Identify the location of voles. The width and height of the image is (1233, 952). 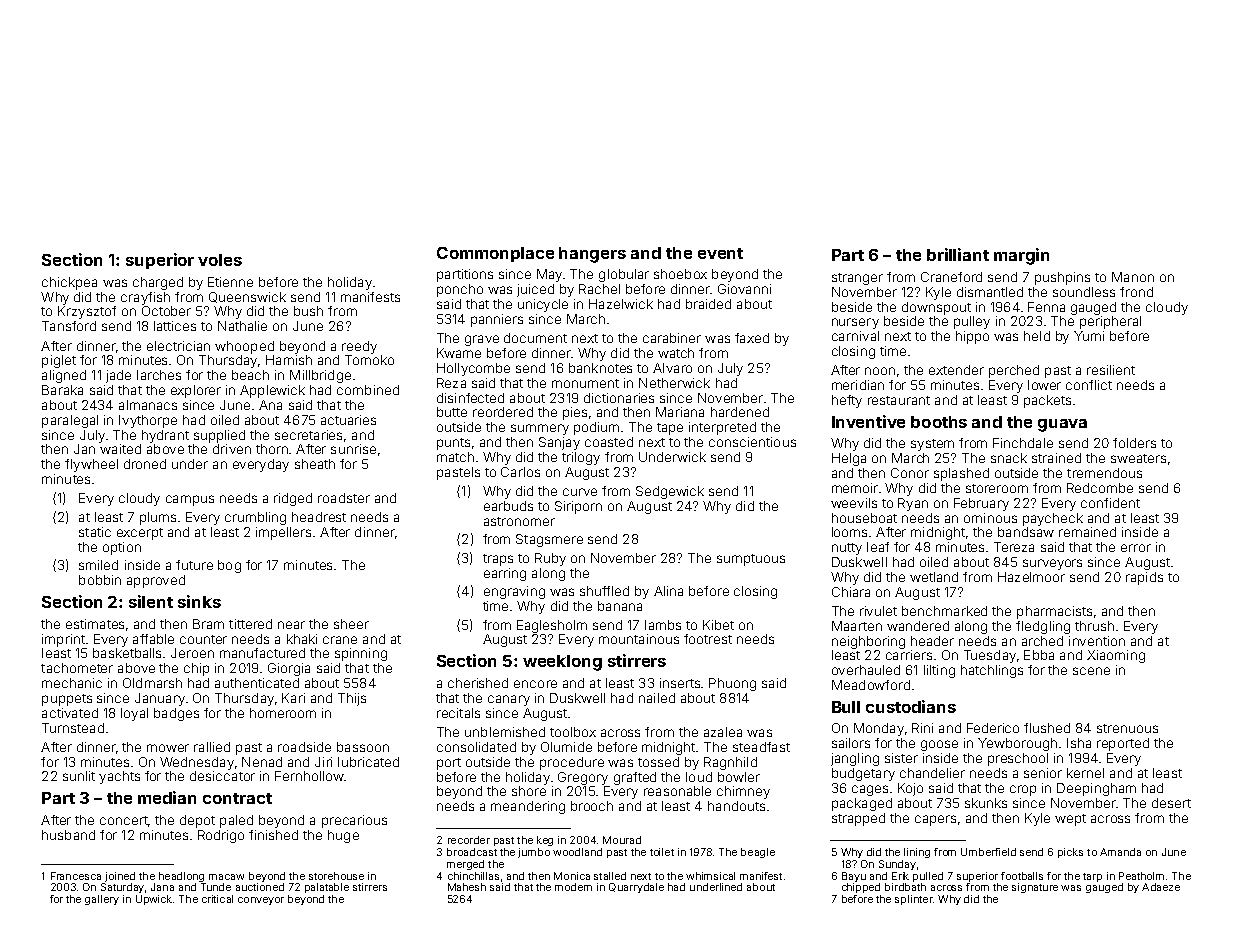
(220, 260).
